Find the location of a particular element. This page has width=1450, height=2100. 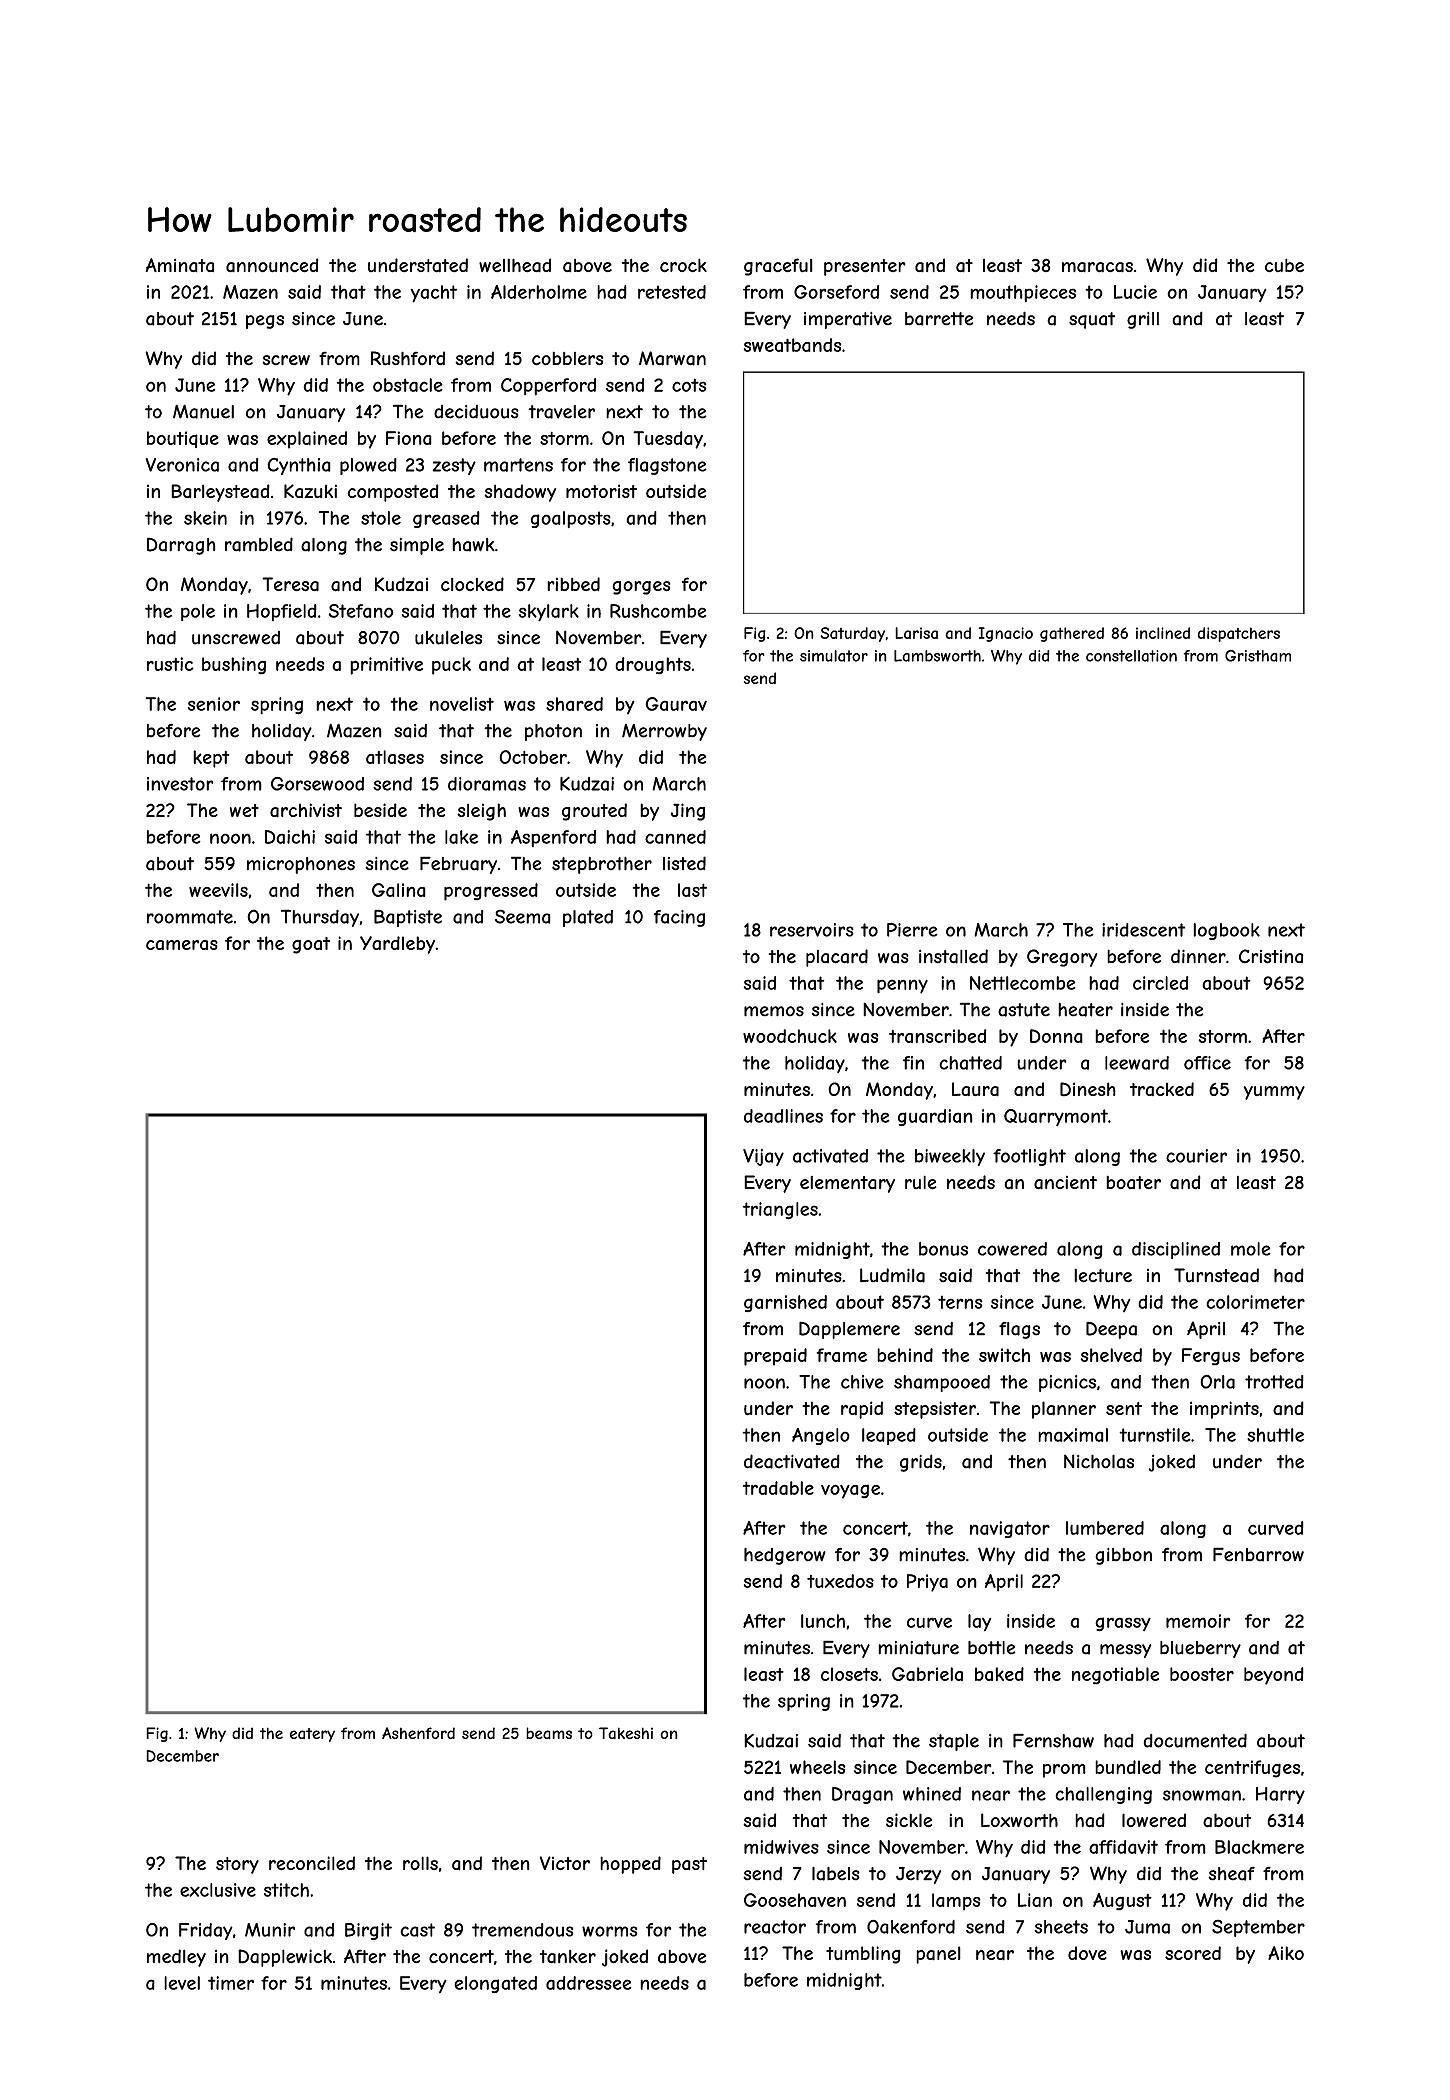

beyond is located at coordinates (1274, 1676).
